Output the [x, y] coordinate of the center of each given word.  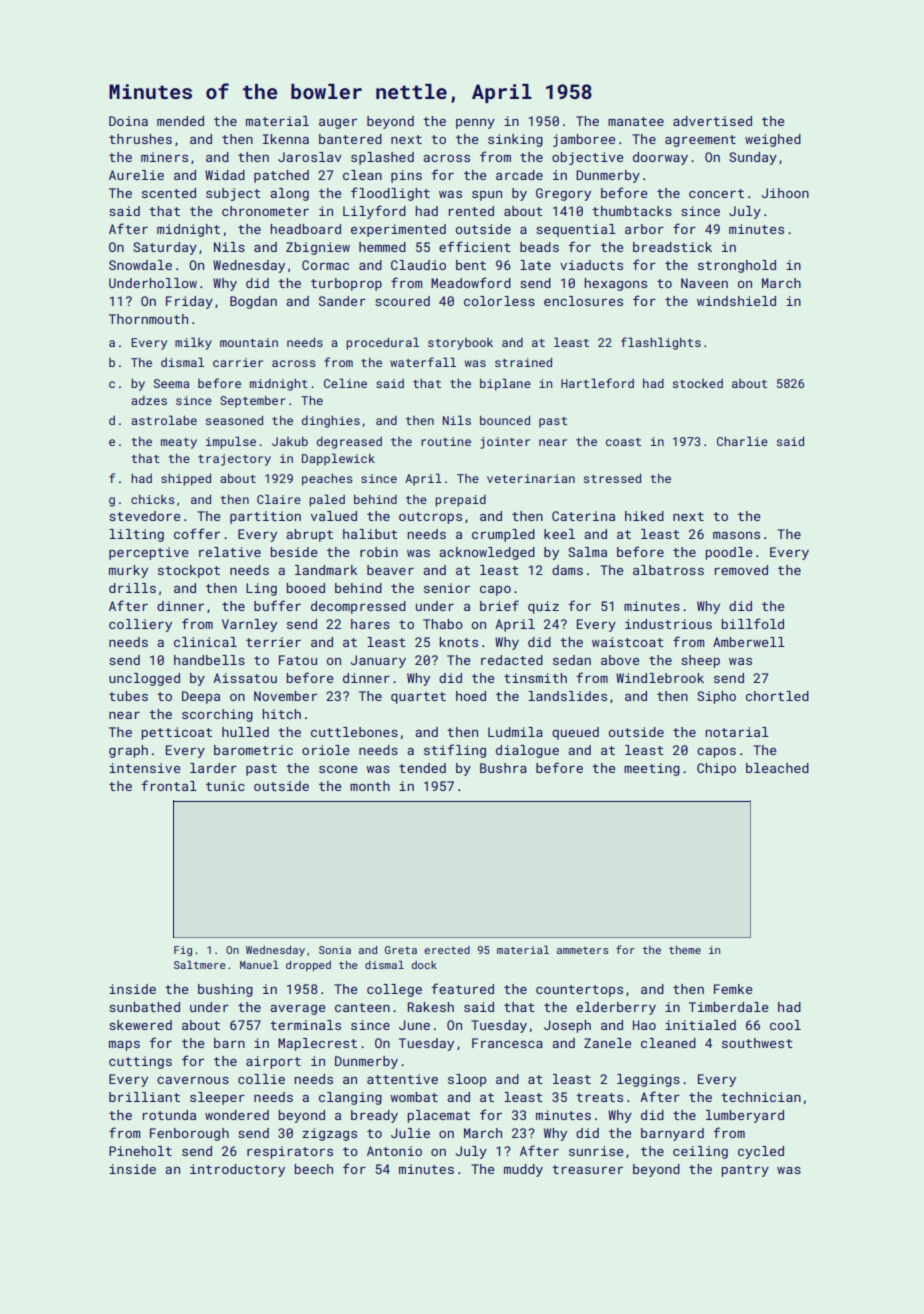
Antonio [394, 1151]
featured [462, 988]
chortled [777, 696]
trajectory [234, 460]
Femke [733, 989]
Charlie [742, 441]
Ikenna [286, 139]
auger [338, 124]
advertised [712, 121]
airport [273, 1062]
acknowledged [487, 553]
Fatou [298, 660]
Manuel [259, 964]
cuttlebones [354, 732]
